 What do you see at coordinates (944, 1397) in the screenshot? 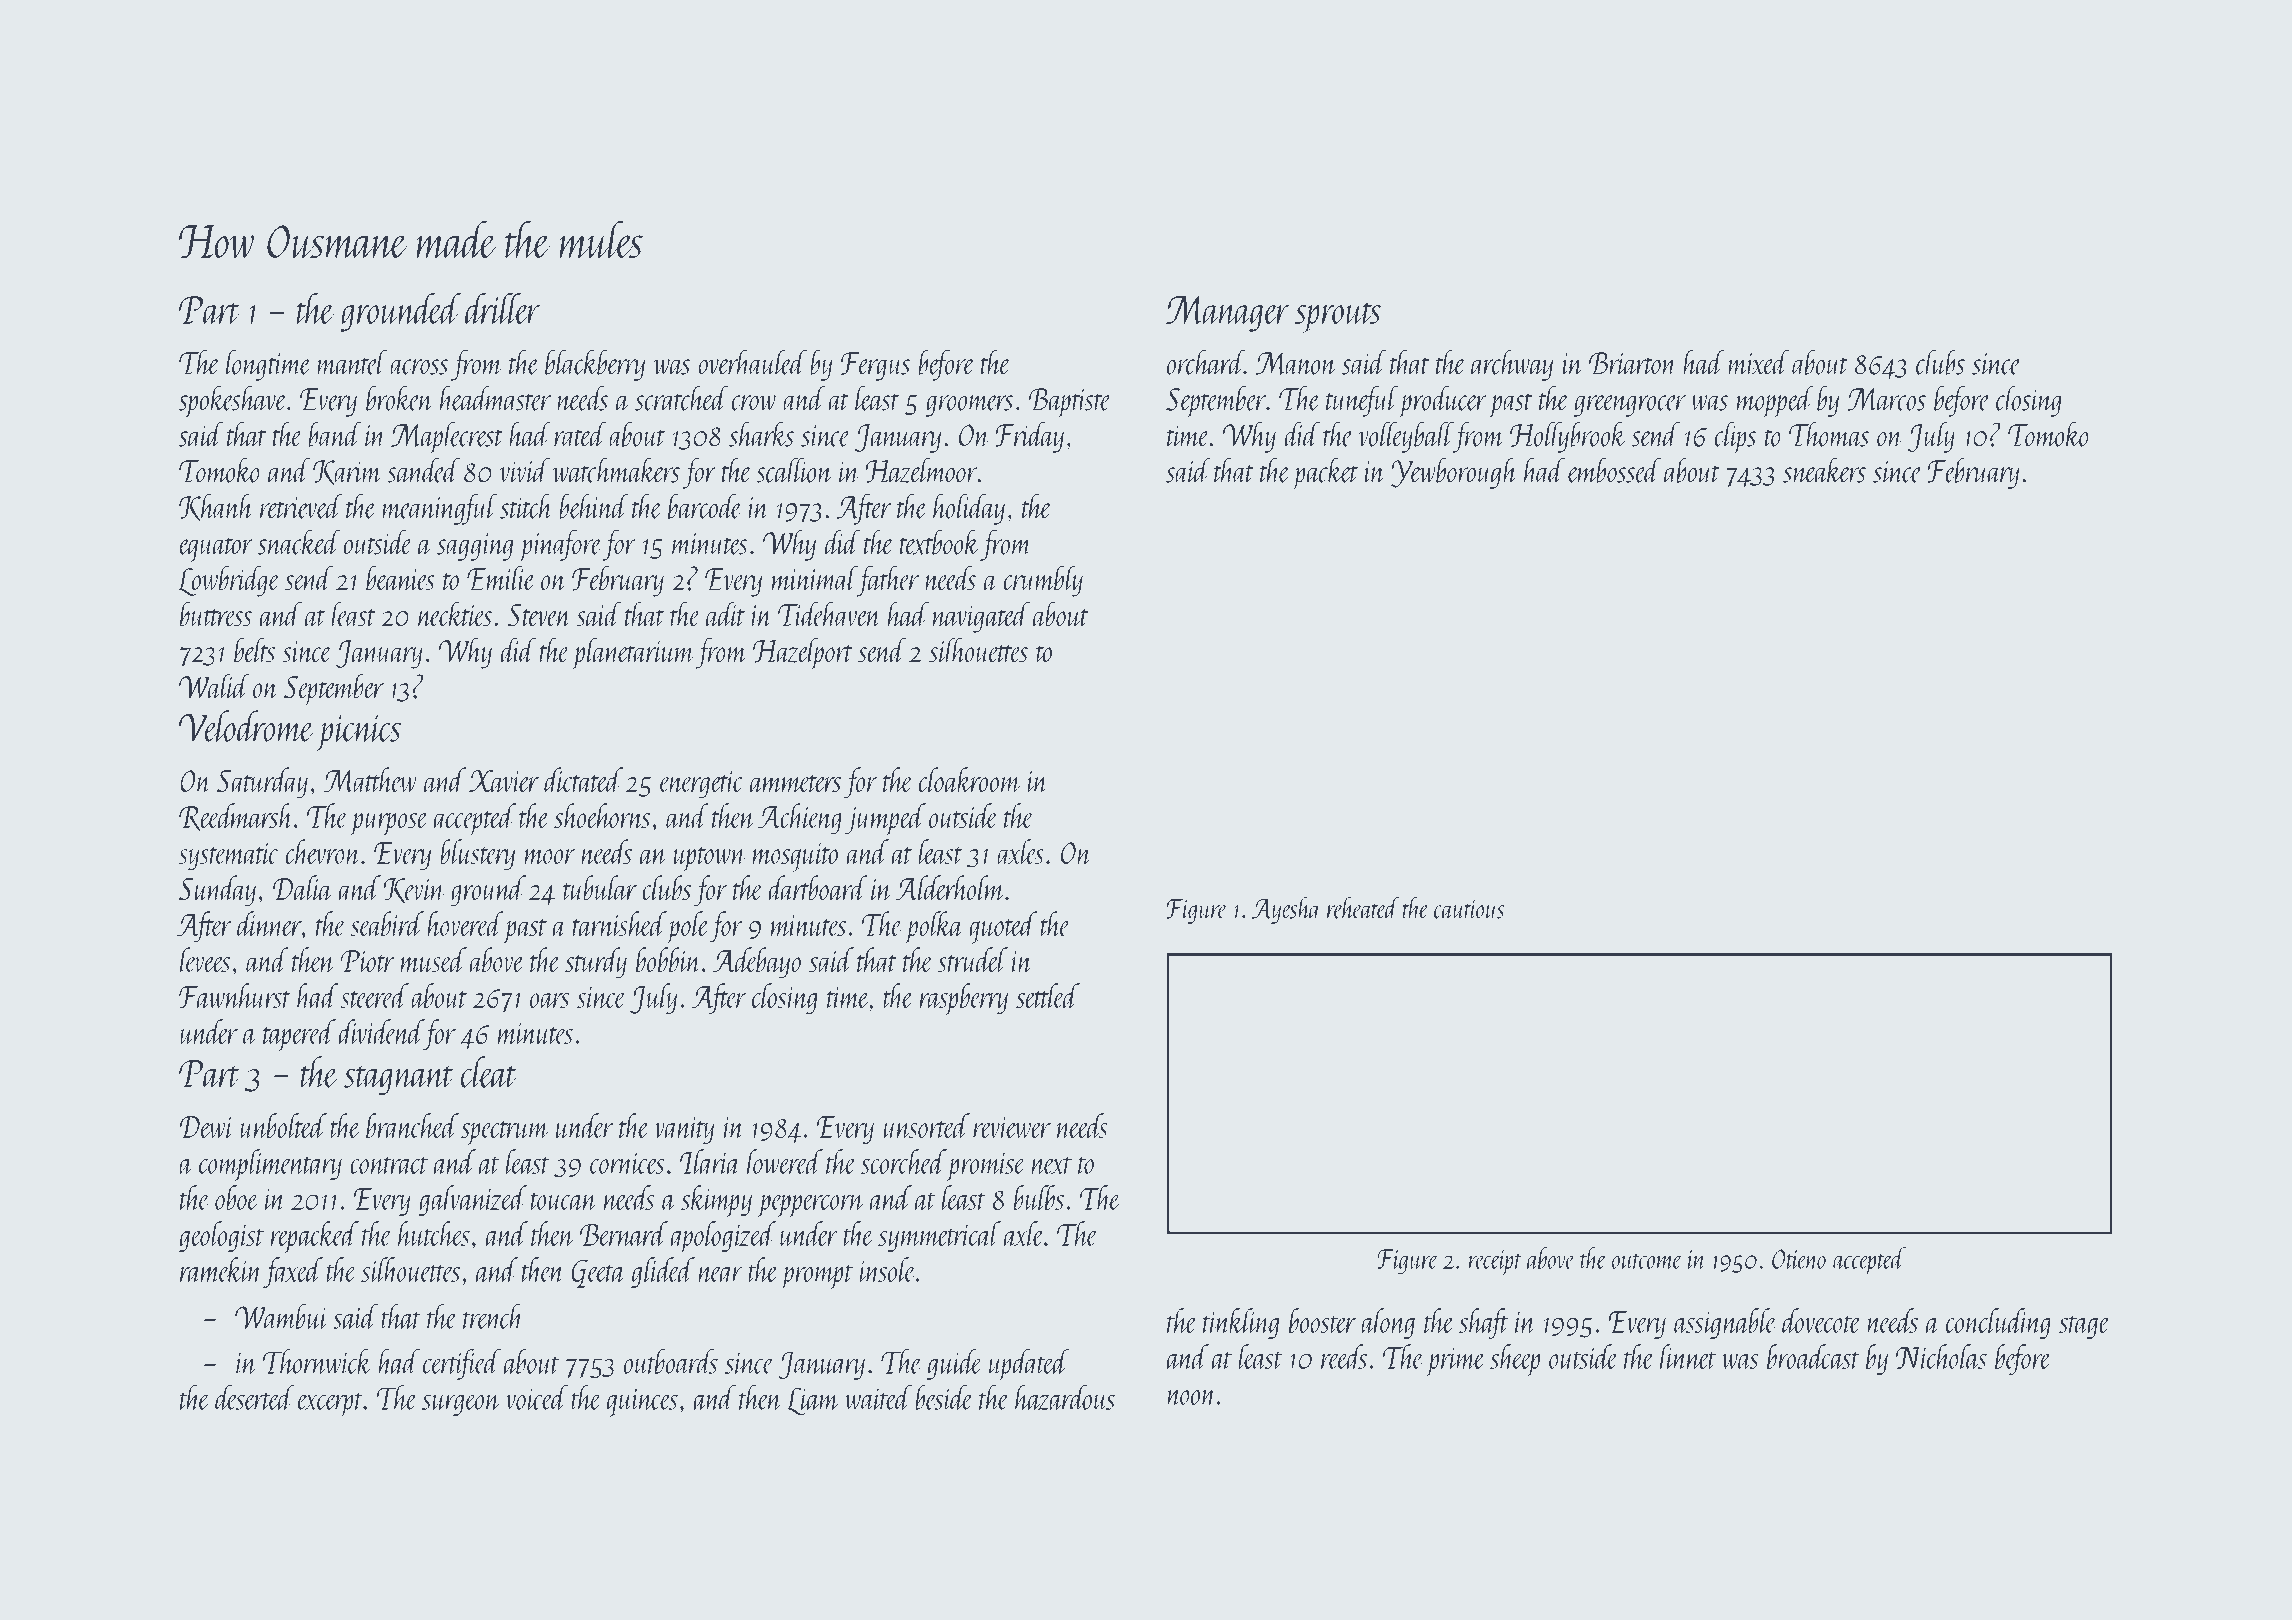
I see `beside` at bounding box center [944, 1397].
